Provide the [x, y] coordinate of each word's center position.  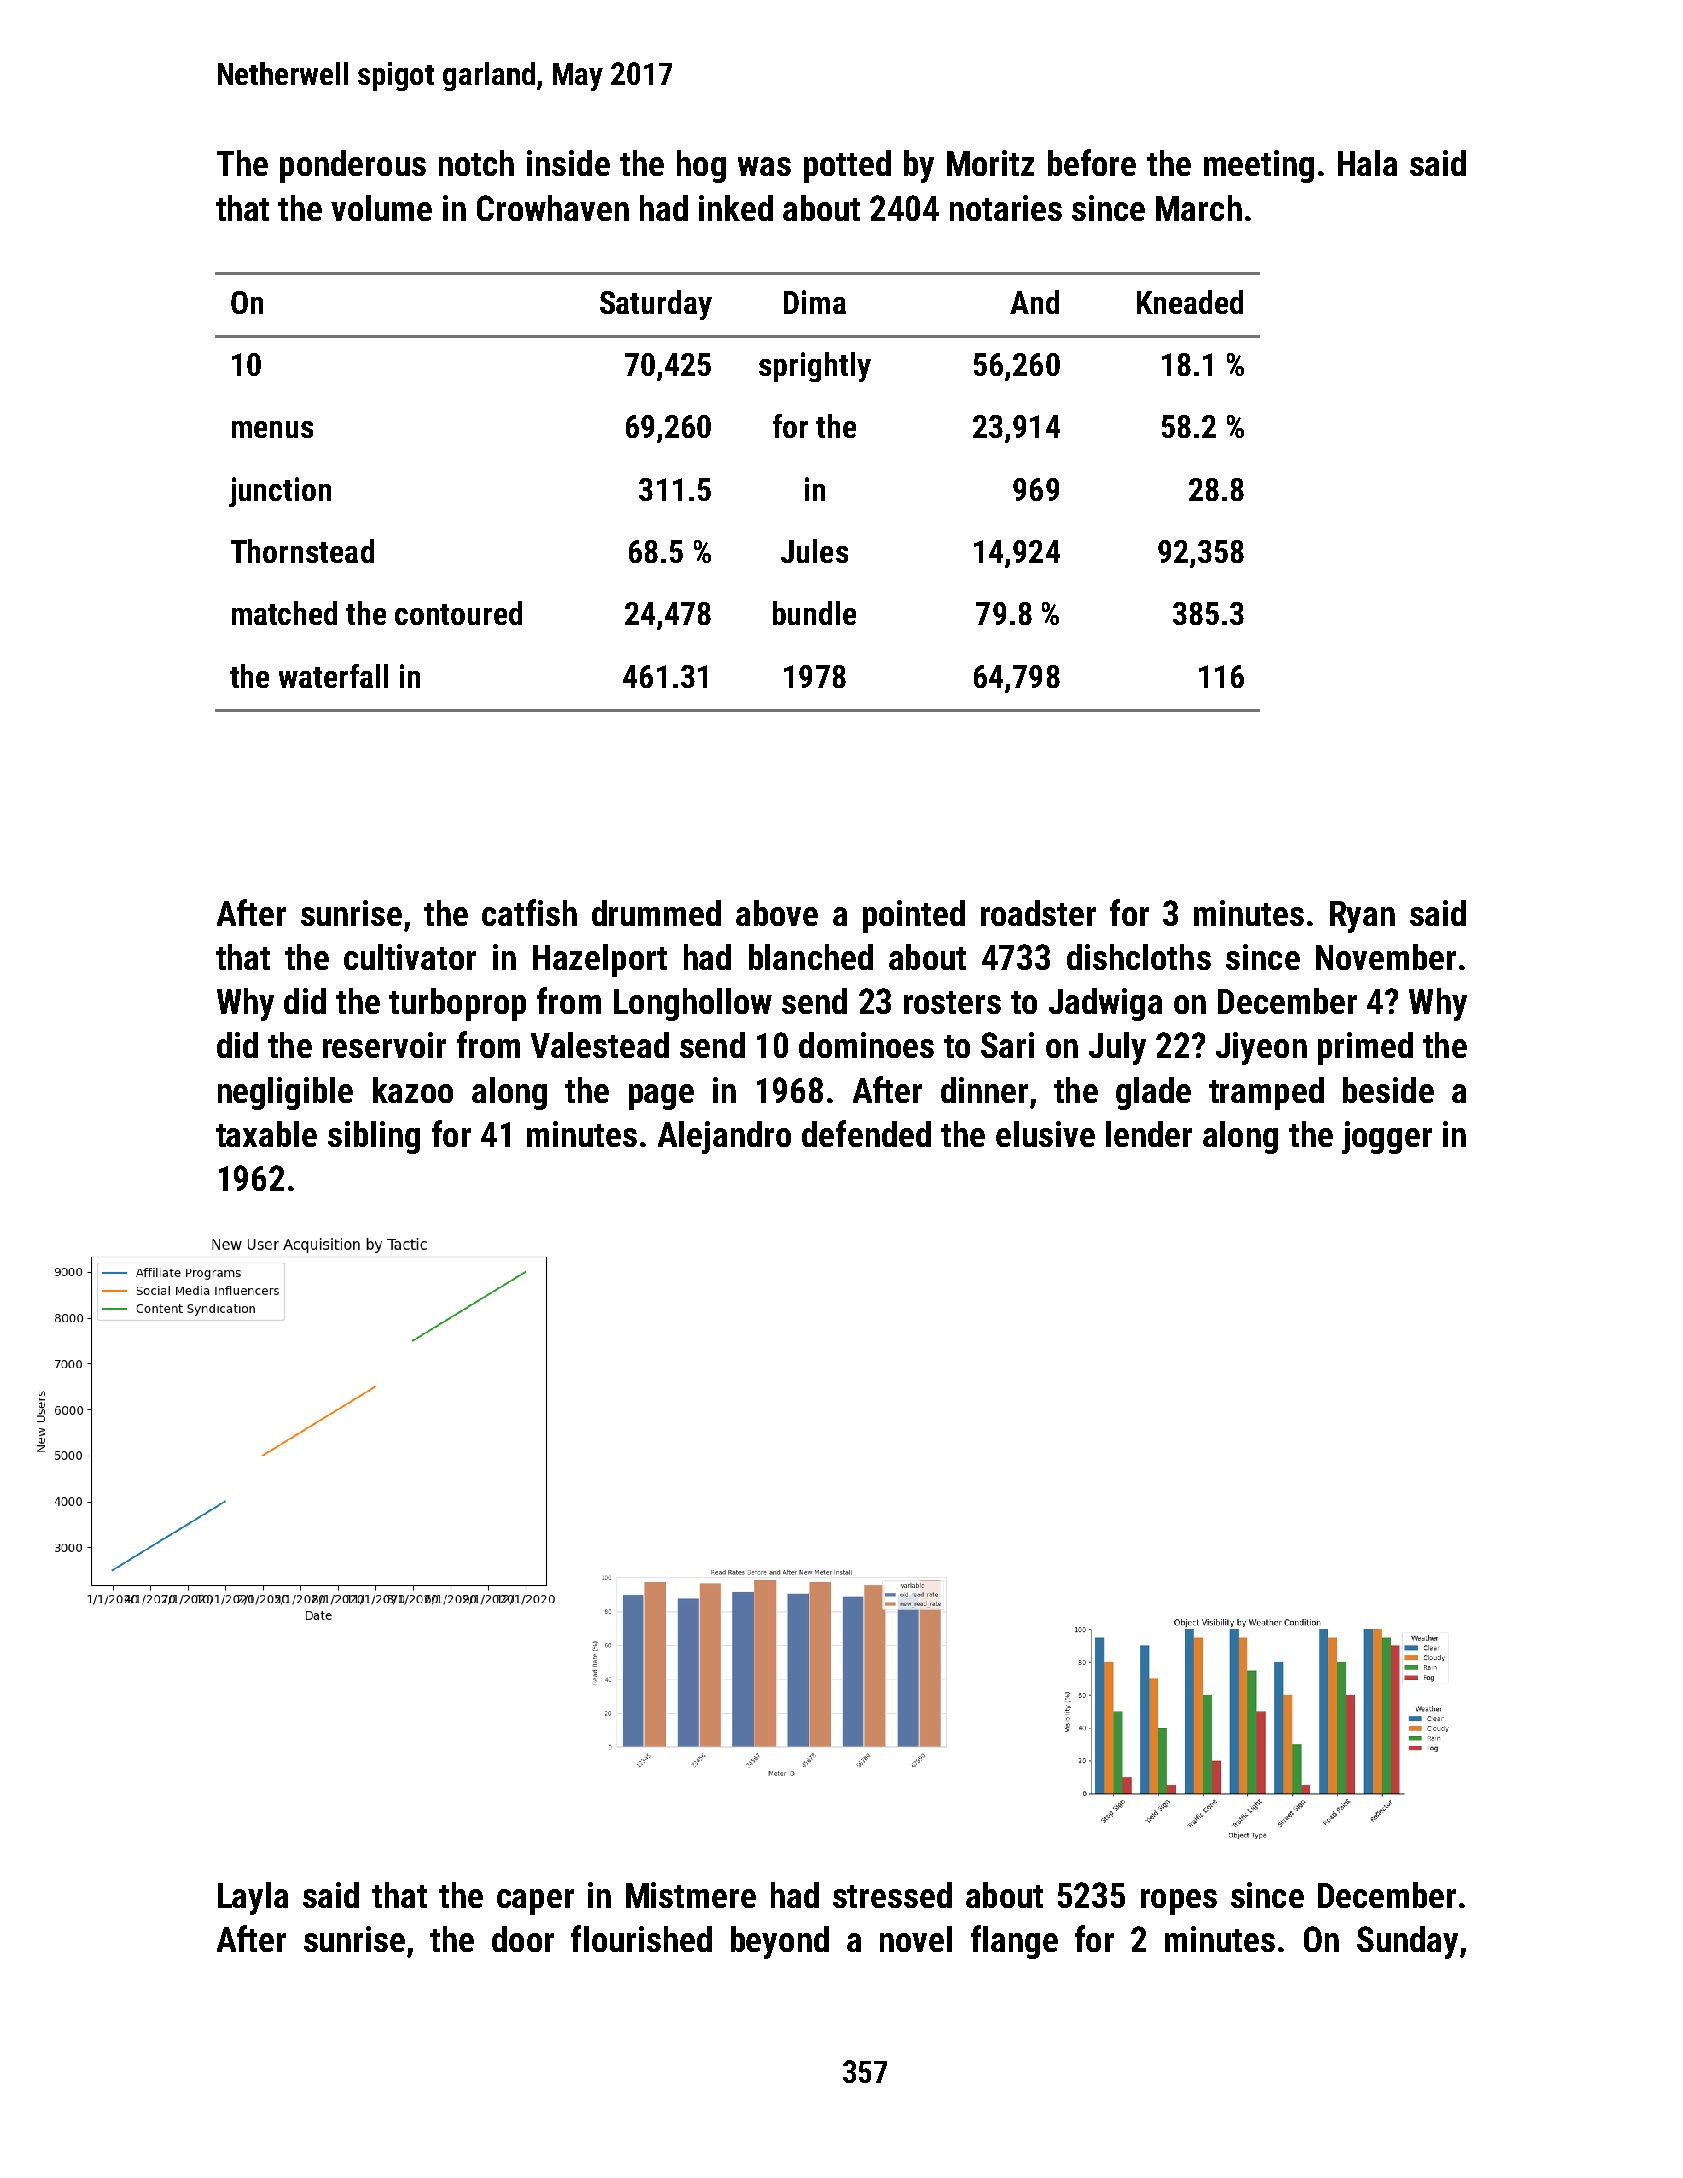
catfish [529, 912]
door [523, 1939]
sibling [374, 1137]
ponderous [353, 166]
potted [847, 166]
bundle [814, 613]
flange [1014, 1942]
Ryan [1362, 917]
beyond [780, 1942]
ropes [1179, 1902]
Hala [1367, 163]
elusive [1045, 1134]
